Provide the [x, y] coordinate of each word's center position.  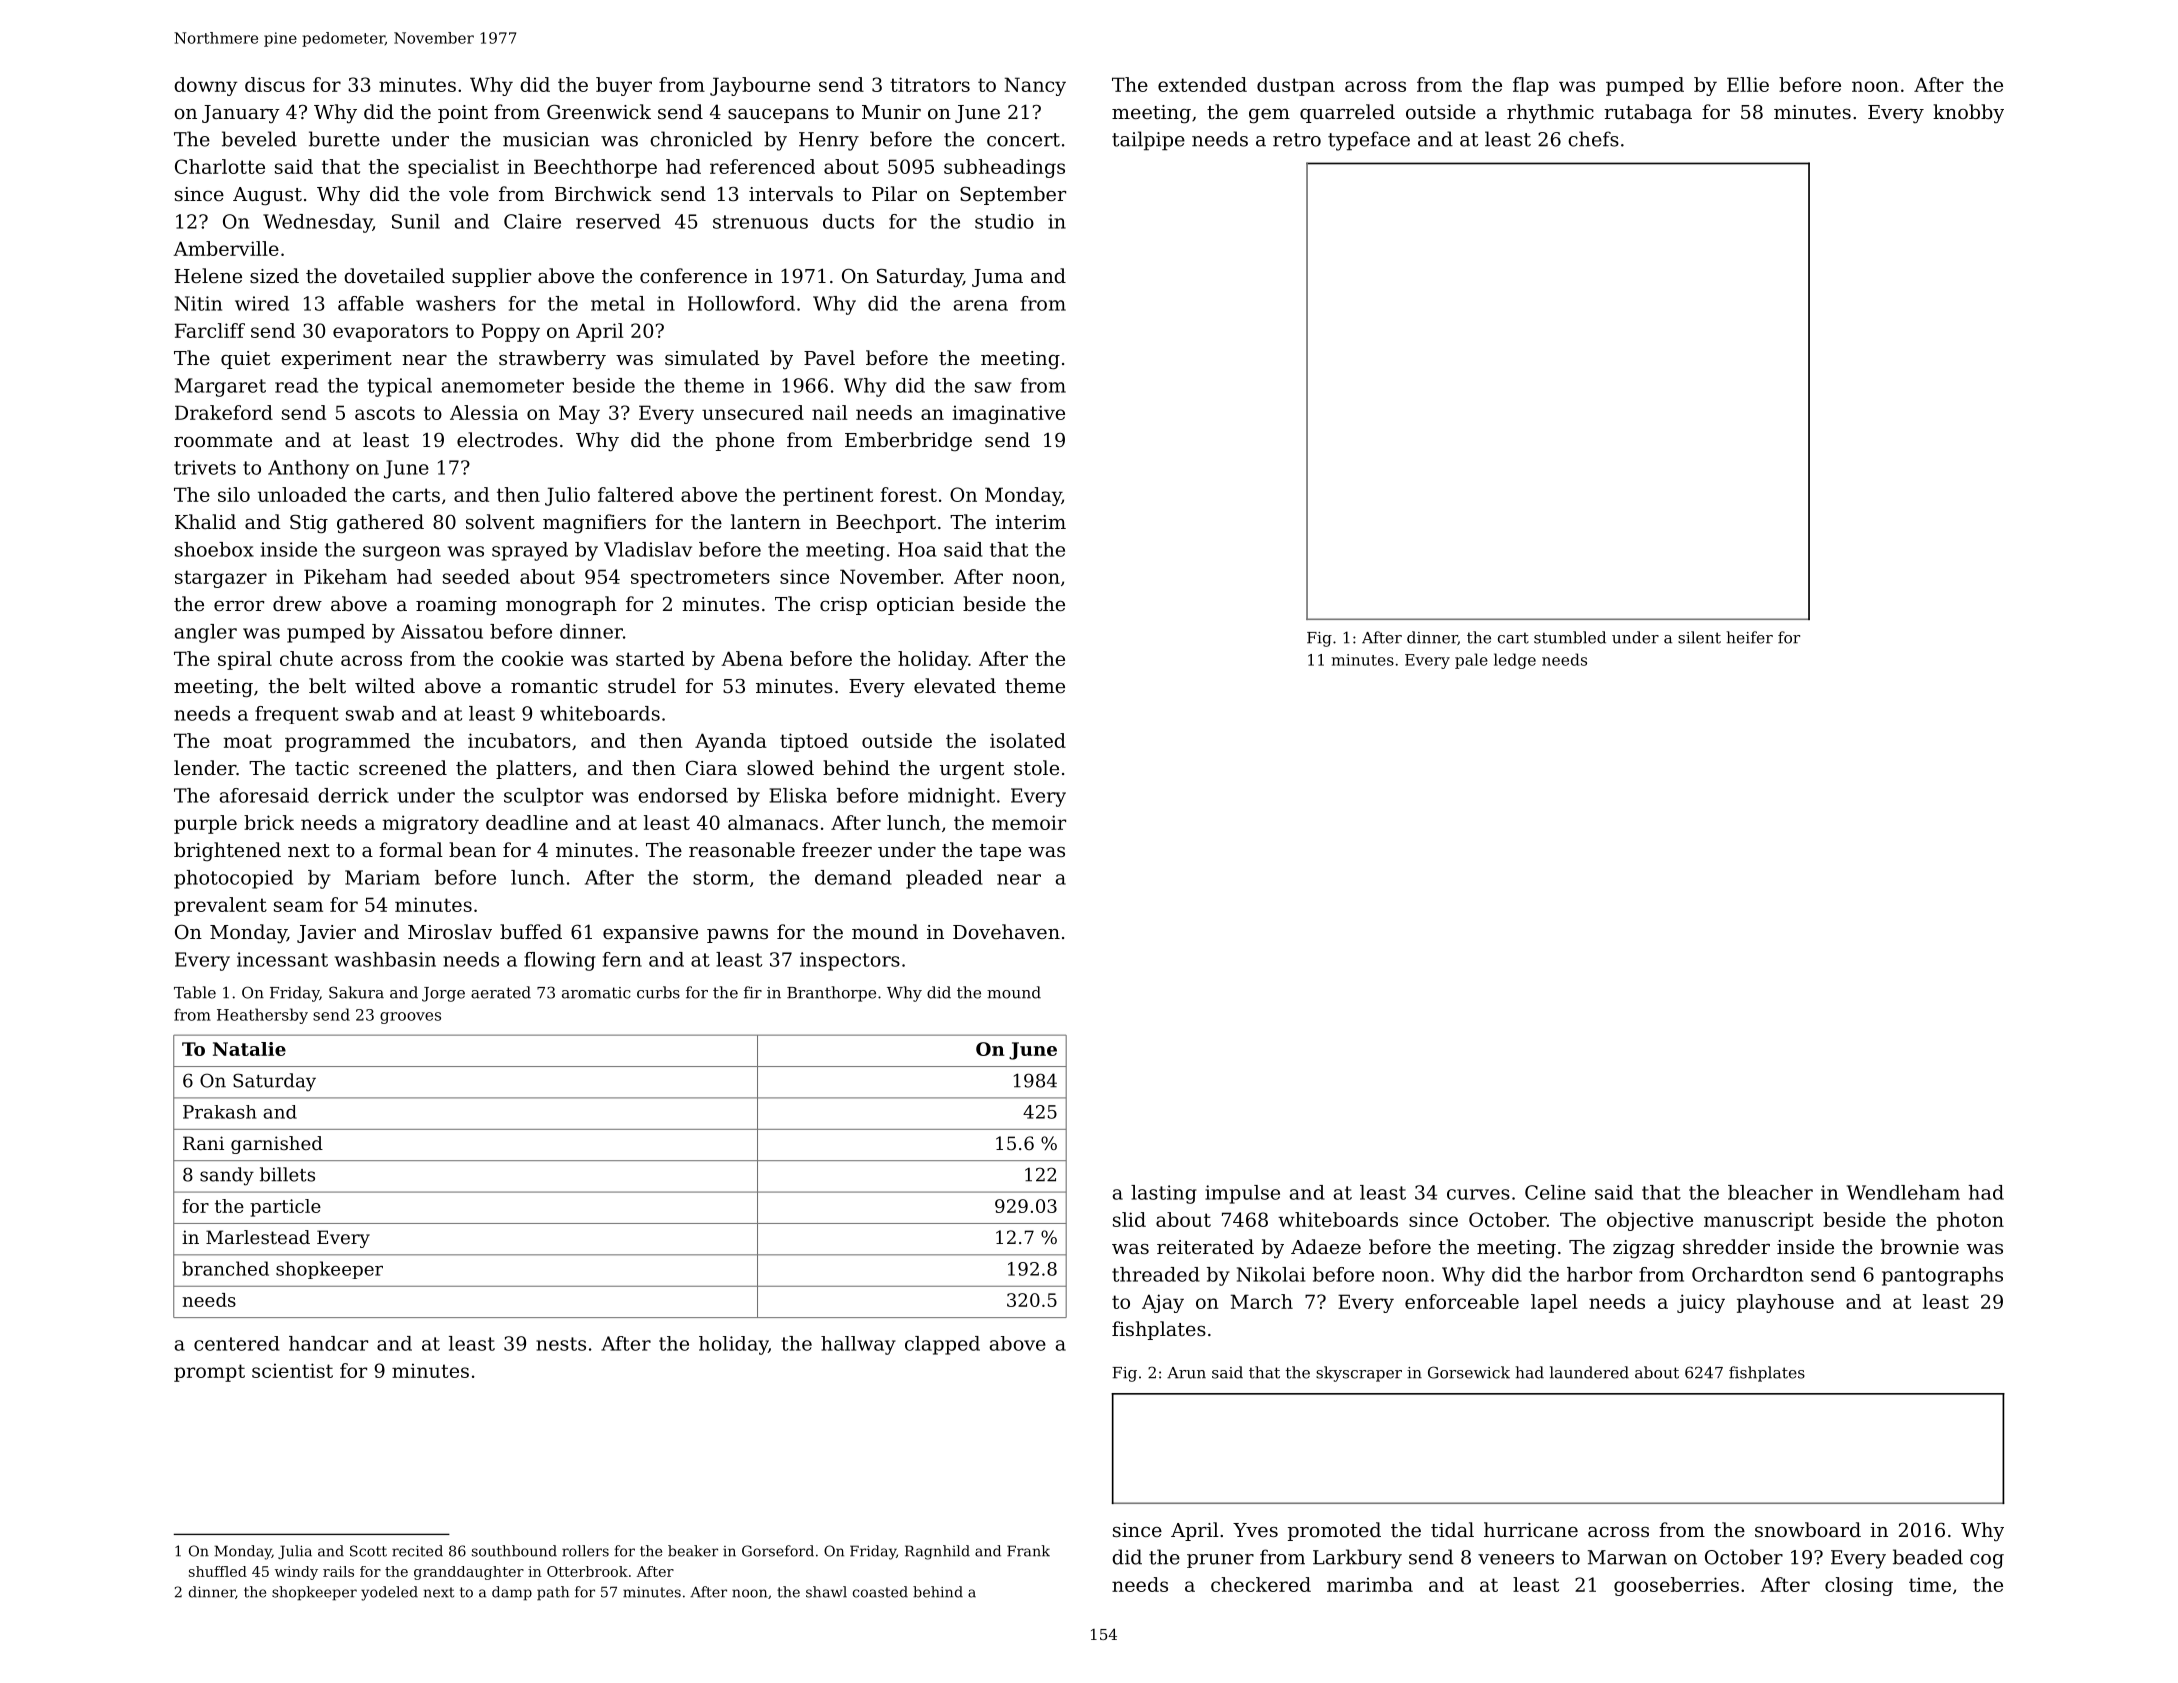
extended [1202, 84]
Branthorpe [831, 994]
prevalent [220, 906]
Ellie [1748, 84]
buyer [624, 86]
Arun [1186, 1373]
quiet [245, 360]
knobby [1968, 113]
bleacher [1770, 1192]
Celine [1555, 1192]
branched [225, 1268]
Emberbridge [908, 442]
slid [1129, 1219]
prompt [209, 1373]
